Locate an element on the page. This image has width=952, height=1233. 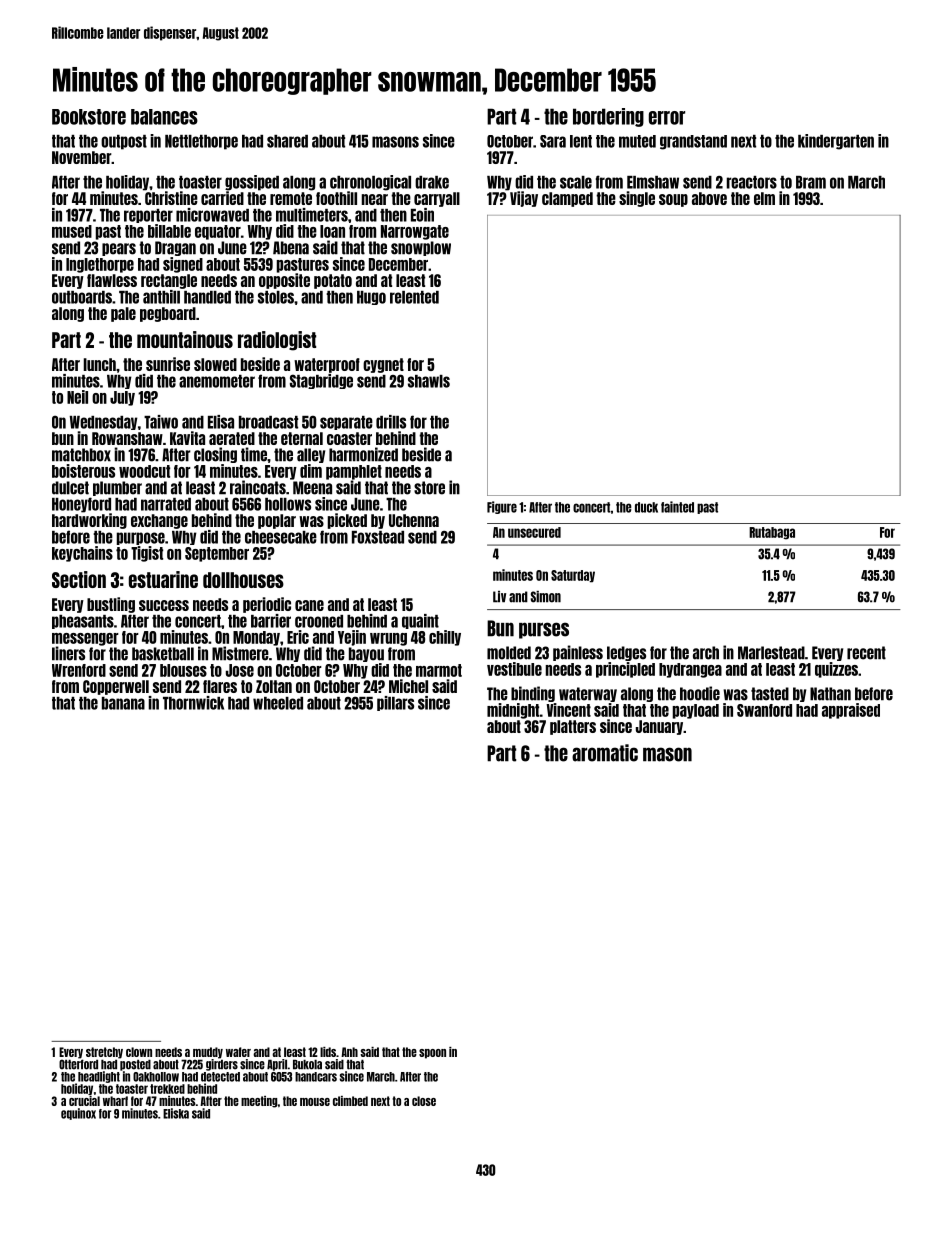
Uchenna is located at coordinates (414, 520).
